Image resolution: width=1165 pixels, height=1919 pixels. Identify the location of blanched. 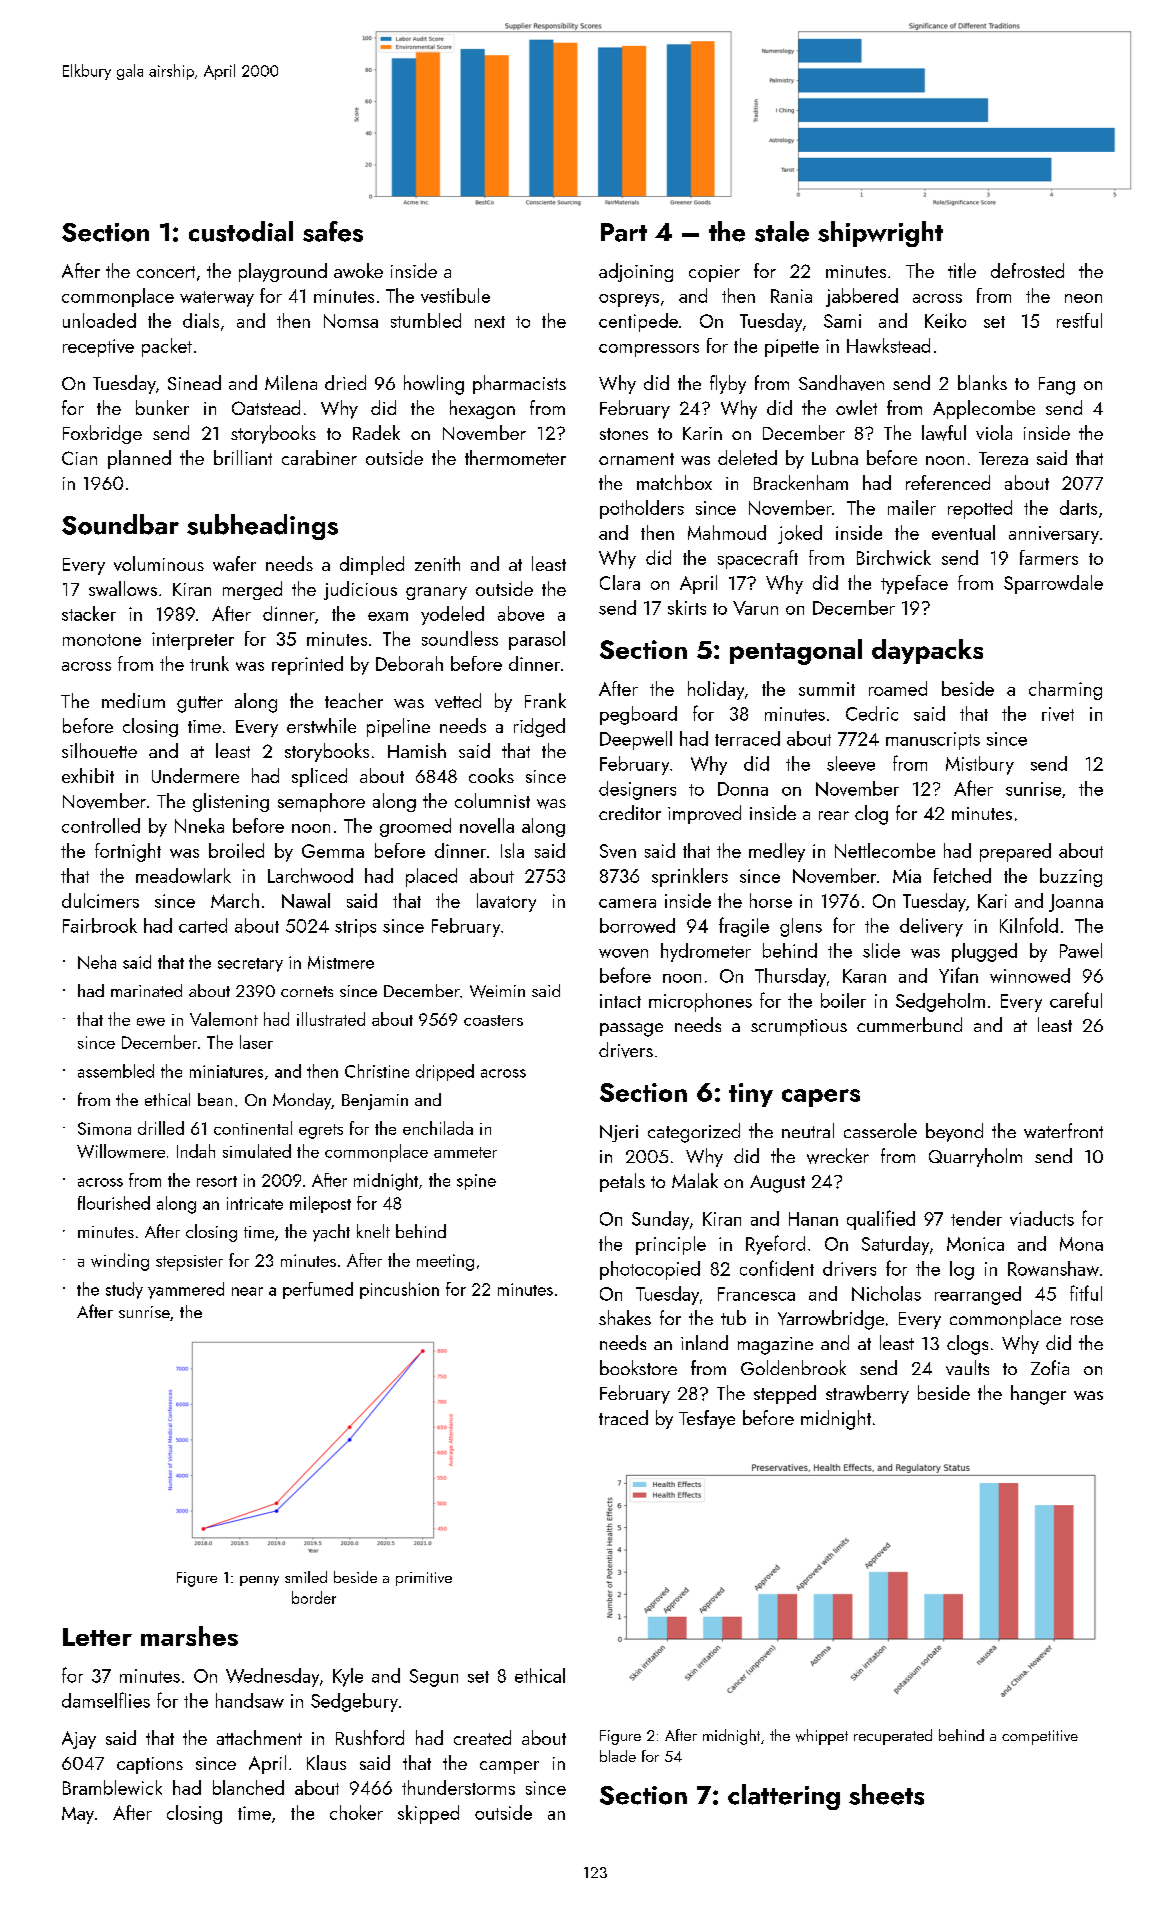
(248, 1787).
